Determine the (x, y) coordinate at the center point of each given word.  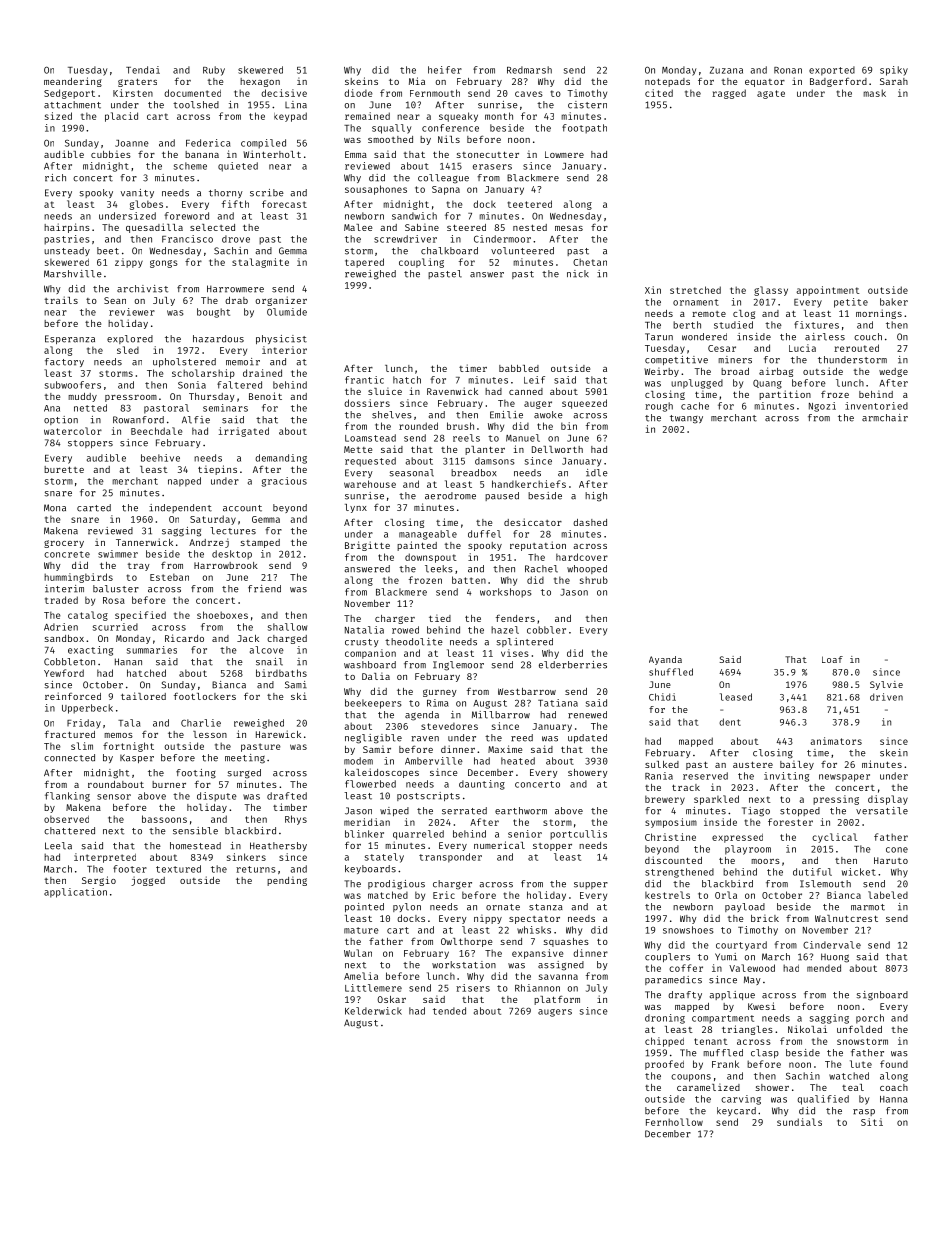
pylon (407, 907)
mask (874, 93)
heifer (445, 70)
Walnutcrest (846, 918)
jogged (148, 881)
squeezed (584, 404)
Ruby (214, 71)
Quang (767, 384)
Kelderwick (373, 1011)
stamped (260, 543)
